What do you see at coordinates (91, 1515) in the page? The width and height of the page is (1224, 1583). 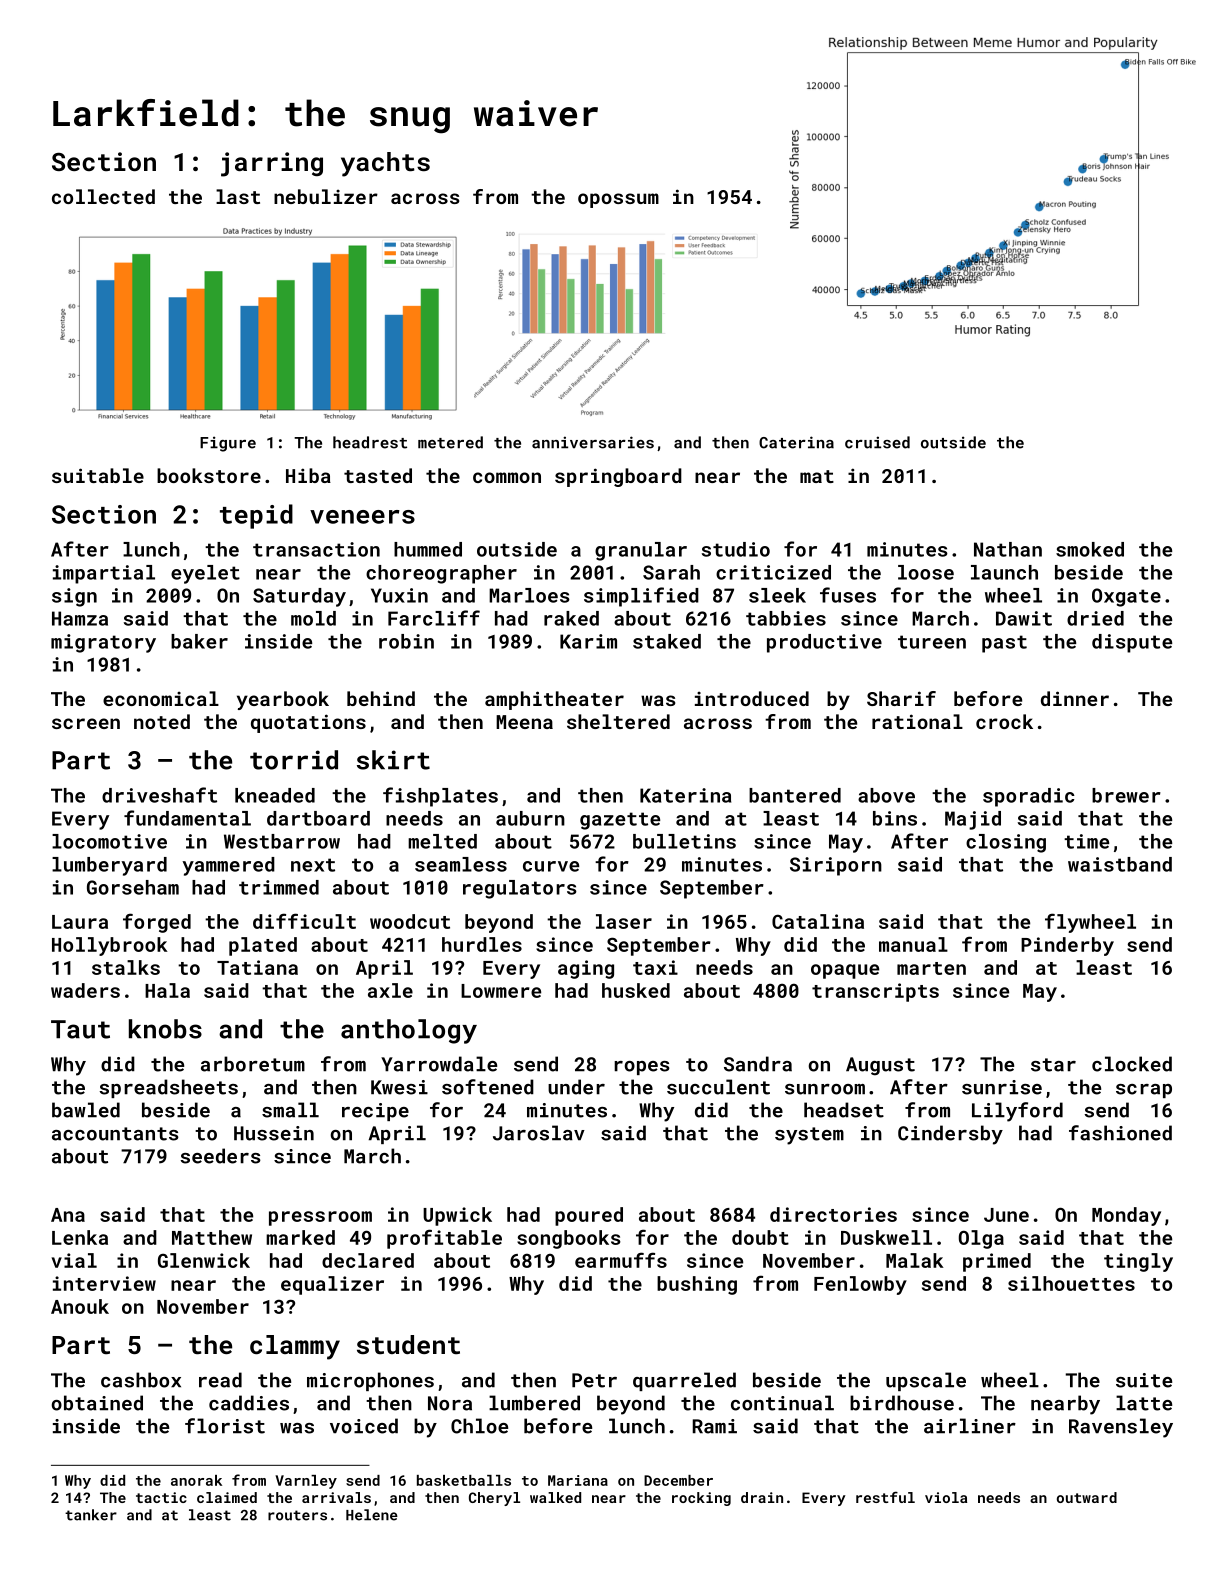 I see `tanker` at bounding box center [91, 1515].
